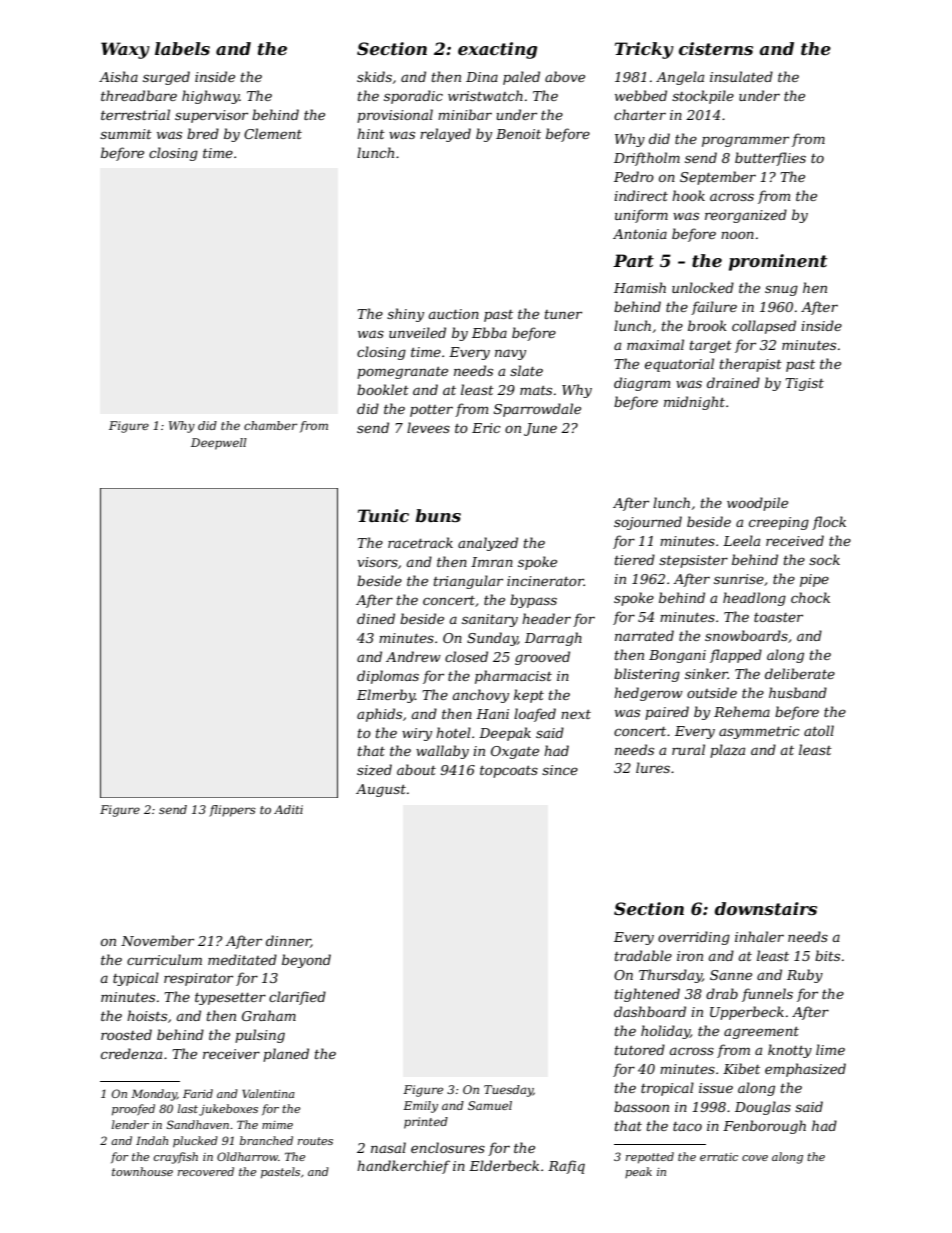  Describe the element at coordinates (733, 382) in the page. I see `drained` at that location.
